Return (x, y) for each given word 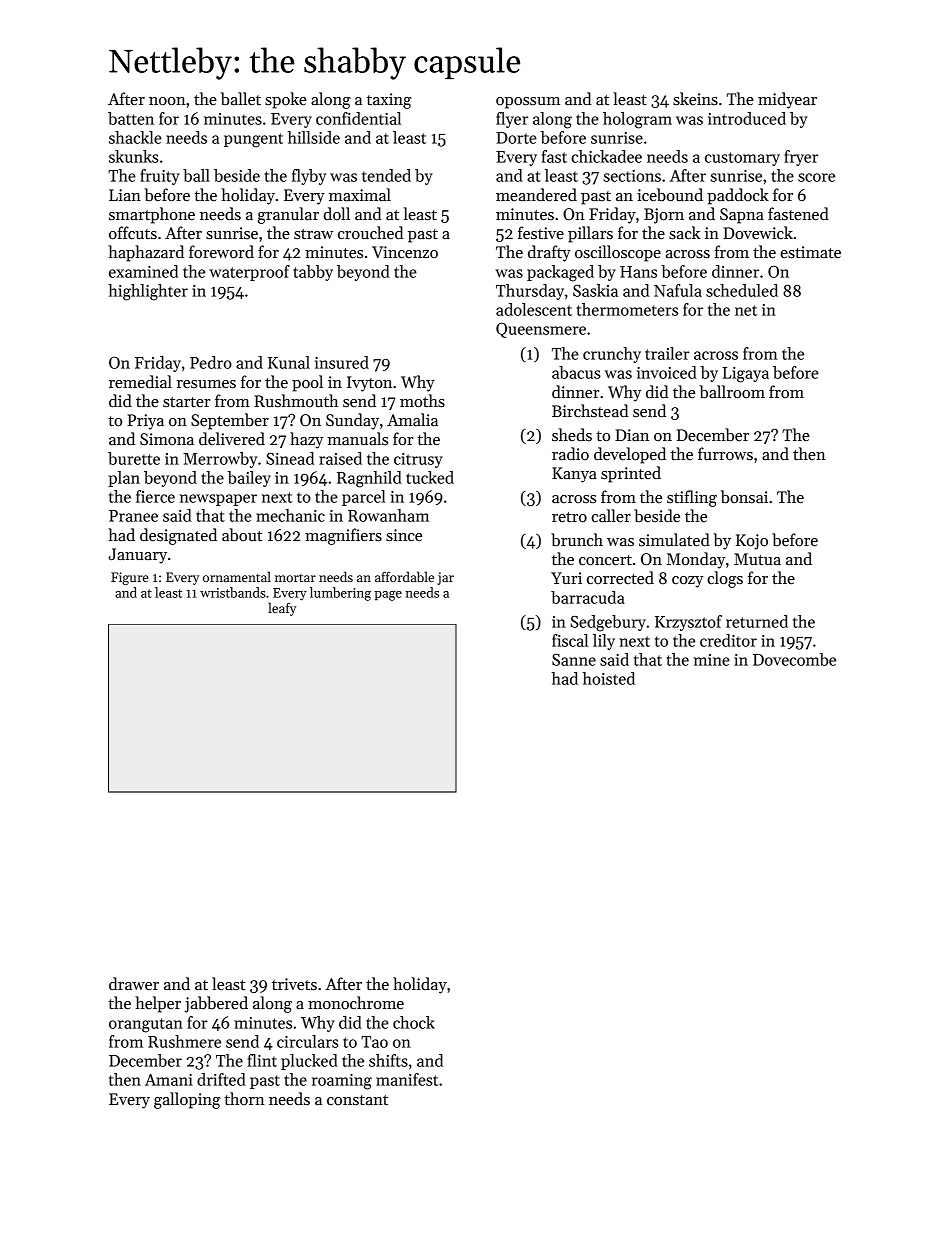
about (242, 535)
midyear (787, 100)
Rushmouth (296, 401)
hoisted (609, 678)
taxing (389, 101)
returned (757, 621)
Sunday (352, 421)
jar (445, 578)
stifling (692, 498)
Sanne (574, 660)
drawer (134, 984)
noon (167, 101)
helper (158, 1004)
